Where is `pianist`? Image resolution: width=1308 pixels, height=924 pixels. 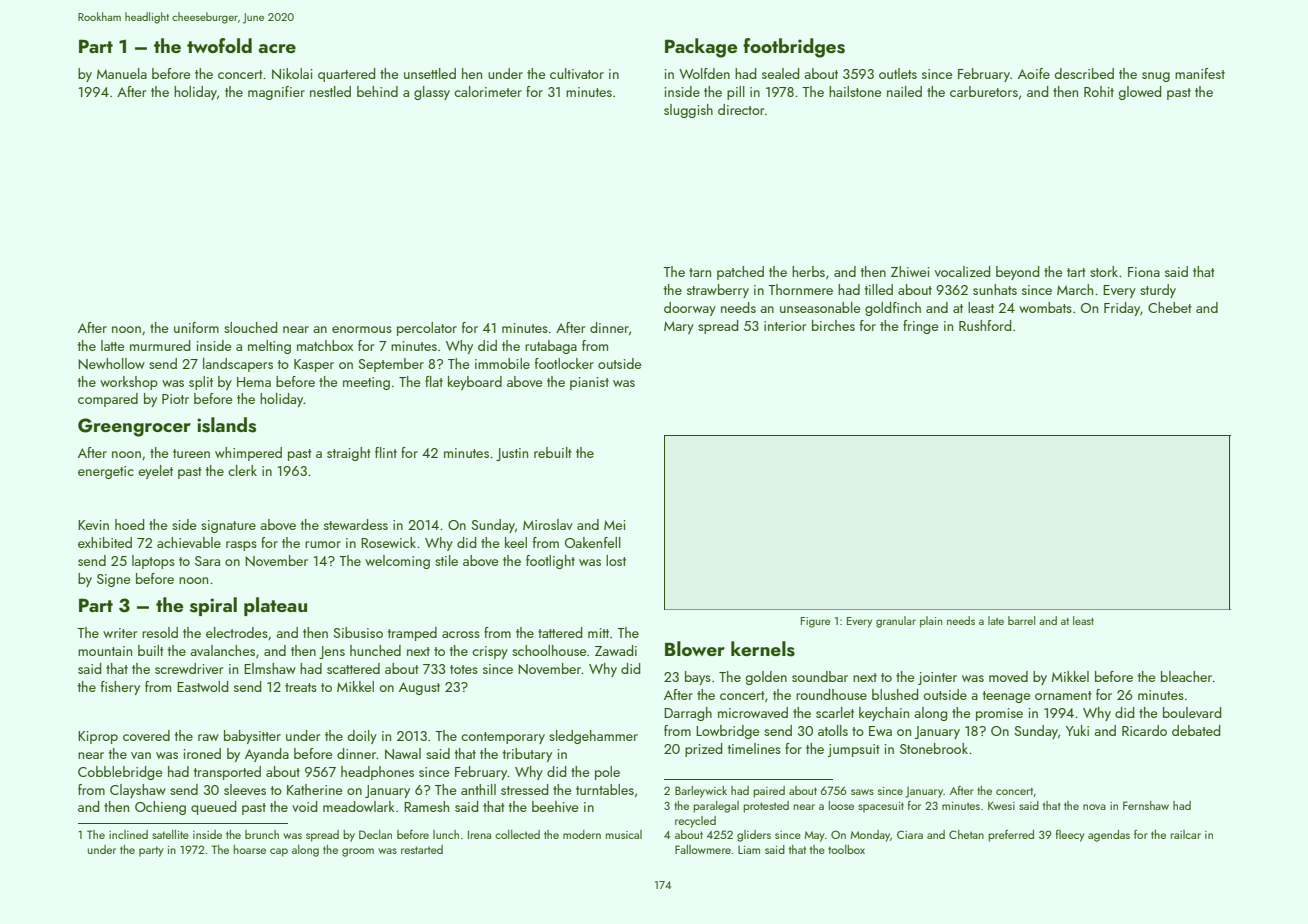 pianist is located at coordinates (589, 383).
